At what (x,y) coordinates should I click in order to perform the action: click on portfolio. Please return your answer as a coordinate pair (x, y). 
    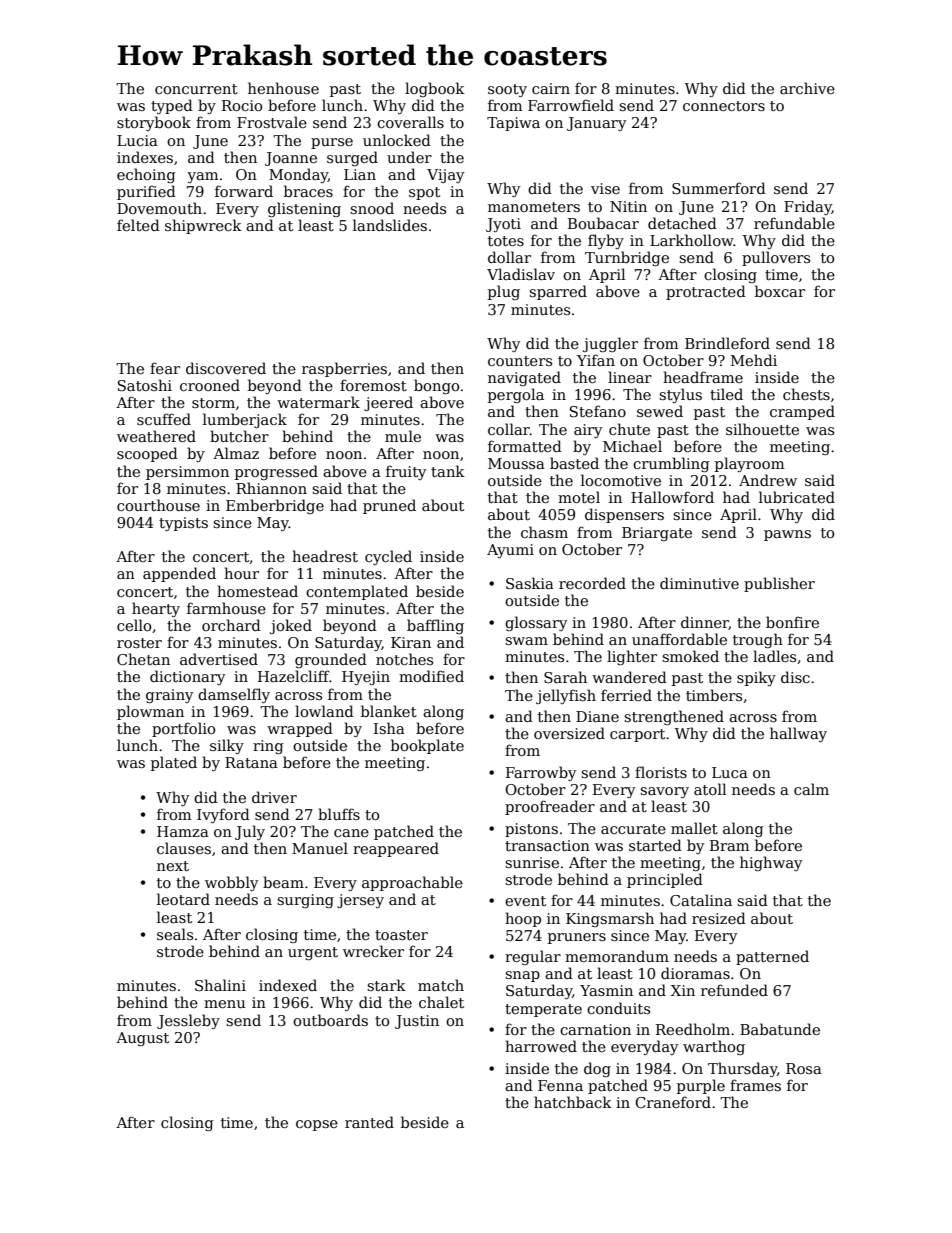
    Looking at the image, I should click on (183, 729).
